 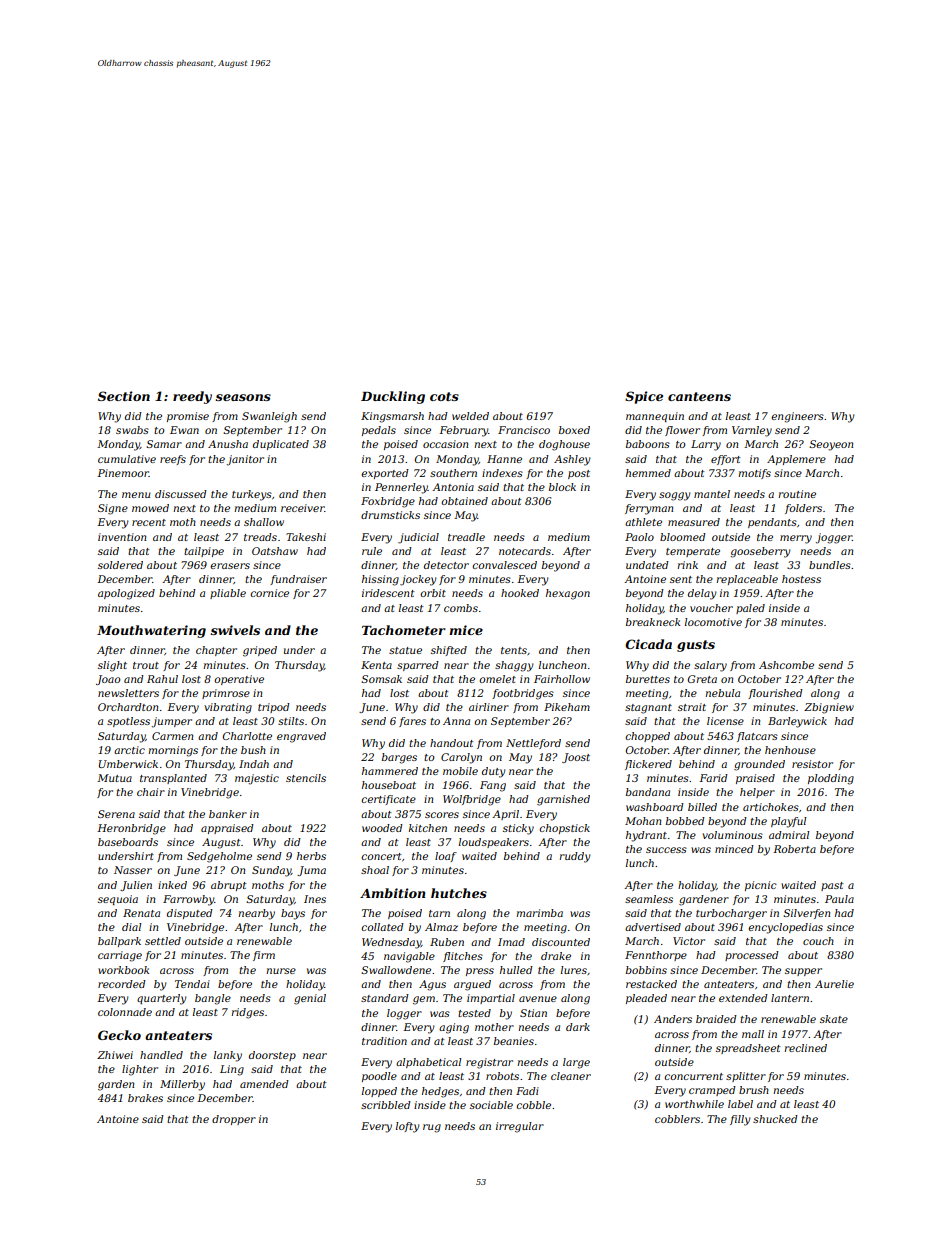 I want to click on doorstep, so click(x=272, y=1056).
